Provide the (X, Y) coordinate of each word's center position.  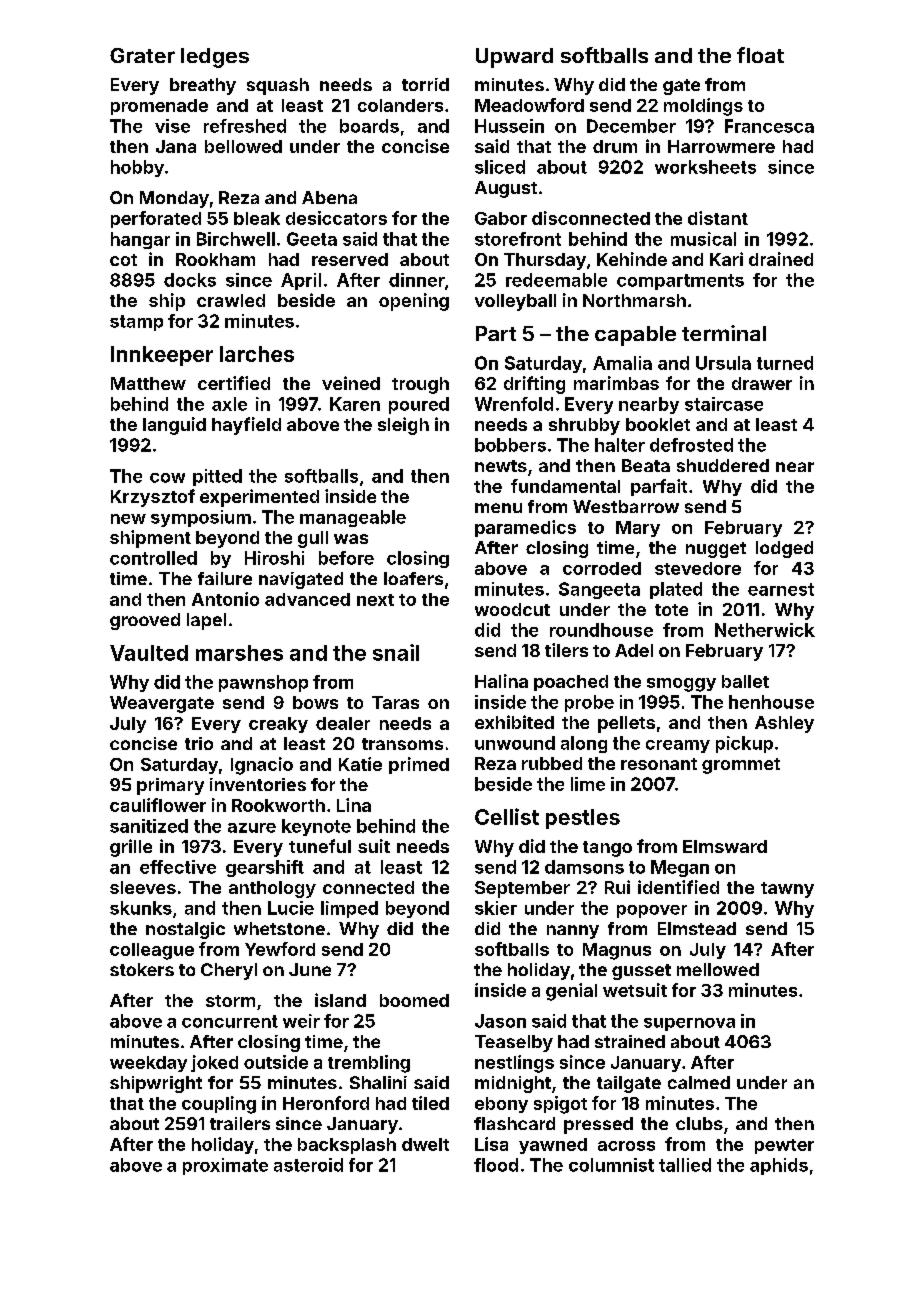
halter (620, 445)
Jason (500, 1021)
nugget (716, 550)
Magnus (617, 951)
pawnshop (263, 683)
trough (420, 385)
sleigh (403, 426)
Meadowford (529, 105)
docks (190, 280)
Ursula (723, 363)
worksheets (705, 167)
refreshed (245, 126)
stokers (142, 969)
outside (276, 1062)
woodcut (512, 609)
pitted (217, 477)
